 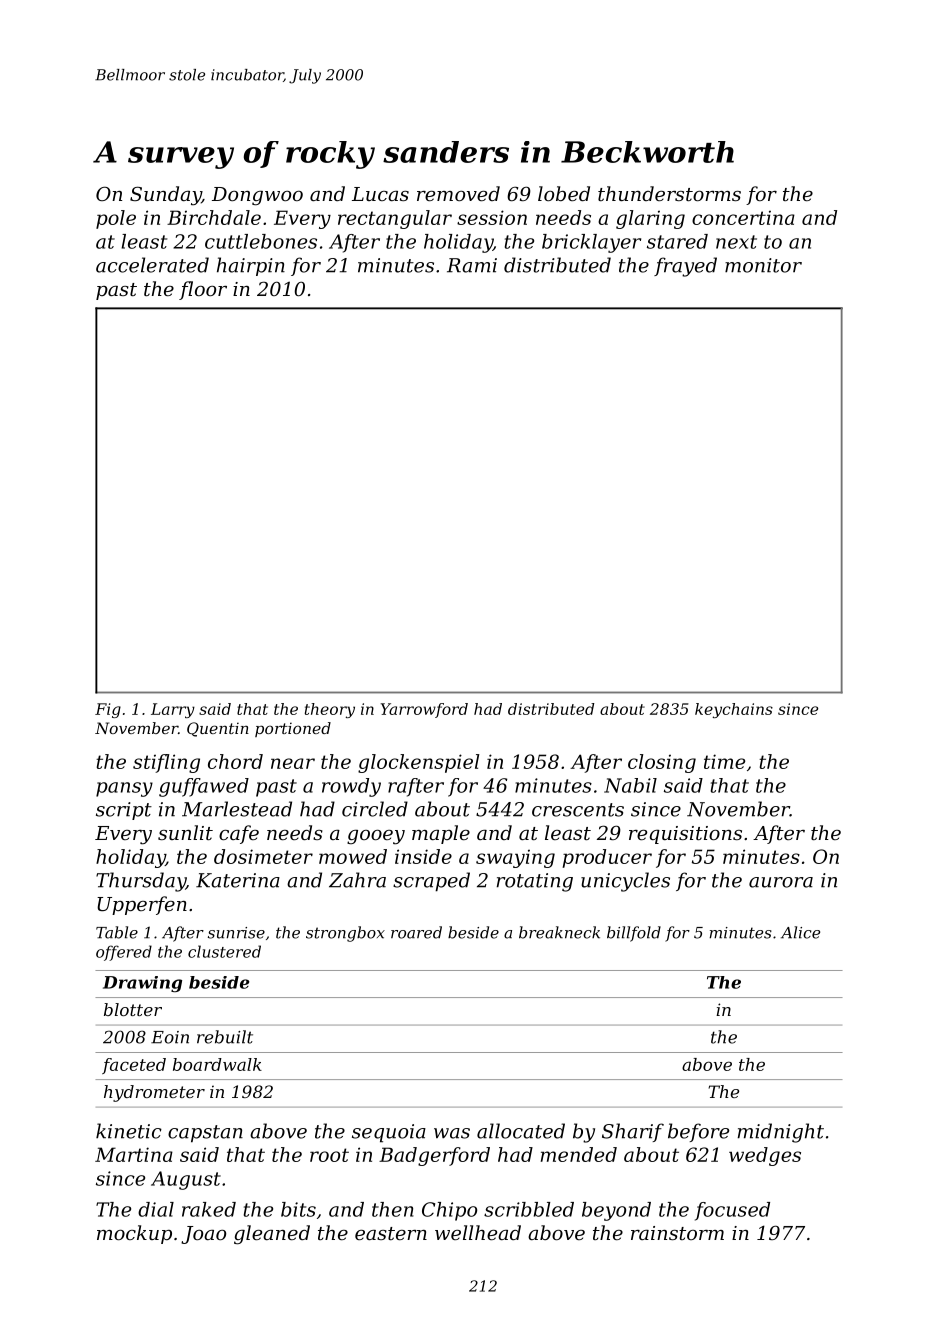 I want to click on Yarrowford, so click(x=424, y=710).
